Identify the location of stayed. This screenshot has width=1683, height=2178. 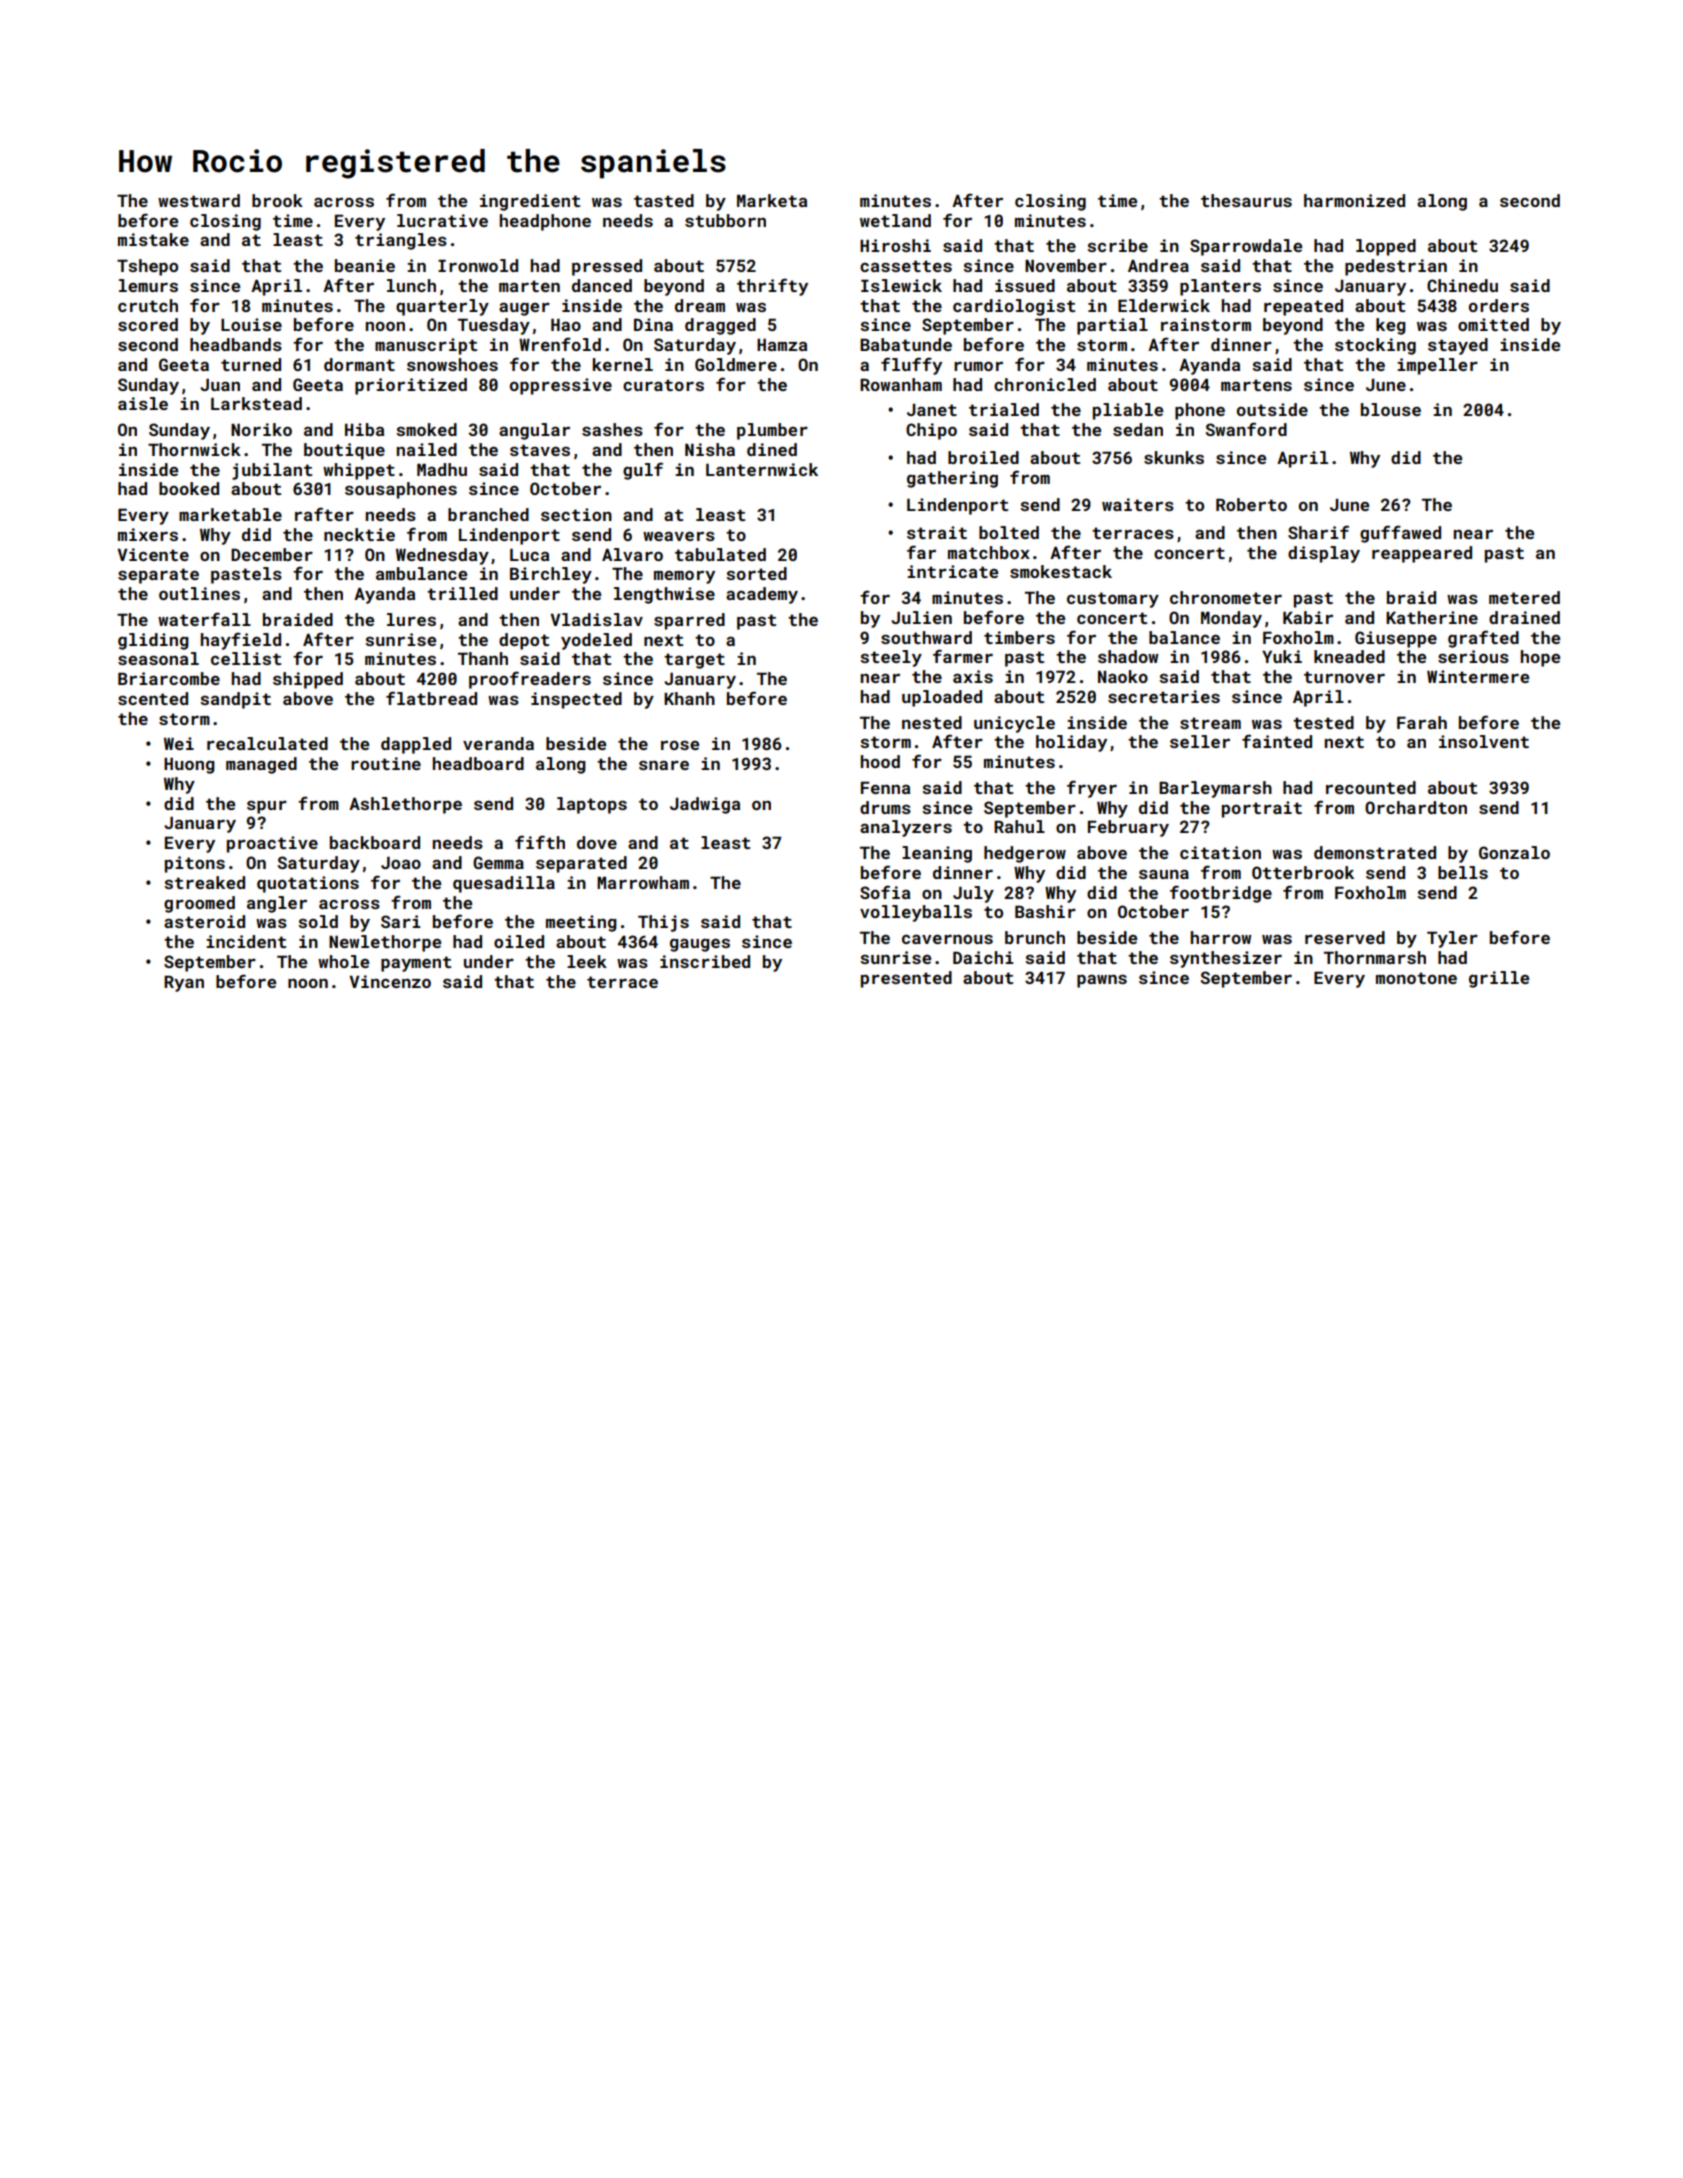
(1458, 346).
